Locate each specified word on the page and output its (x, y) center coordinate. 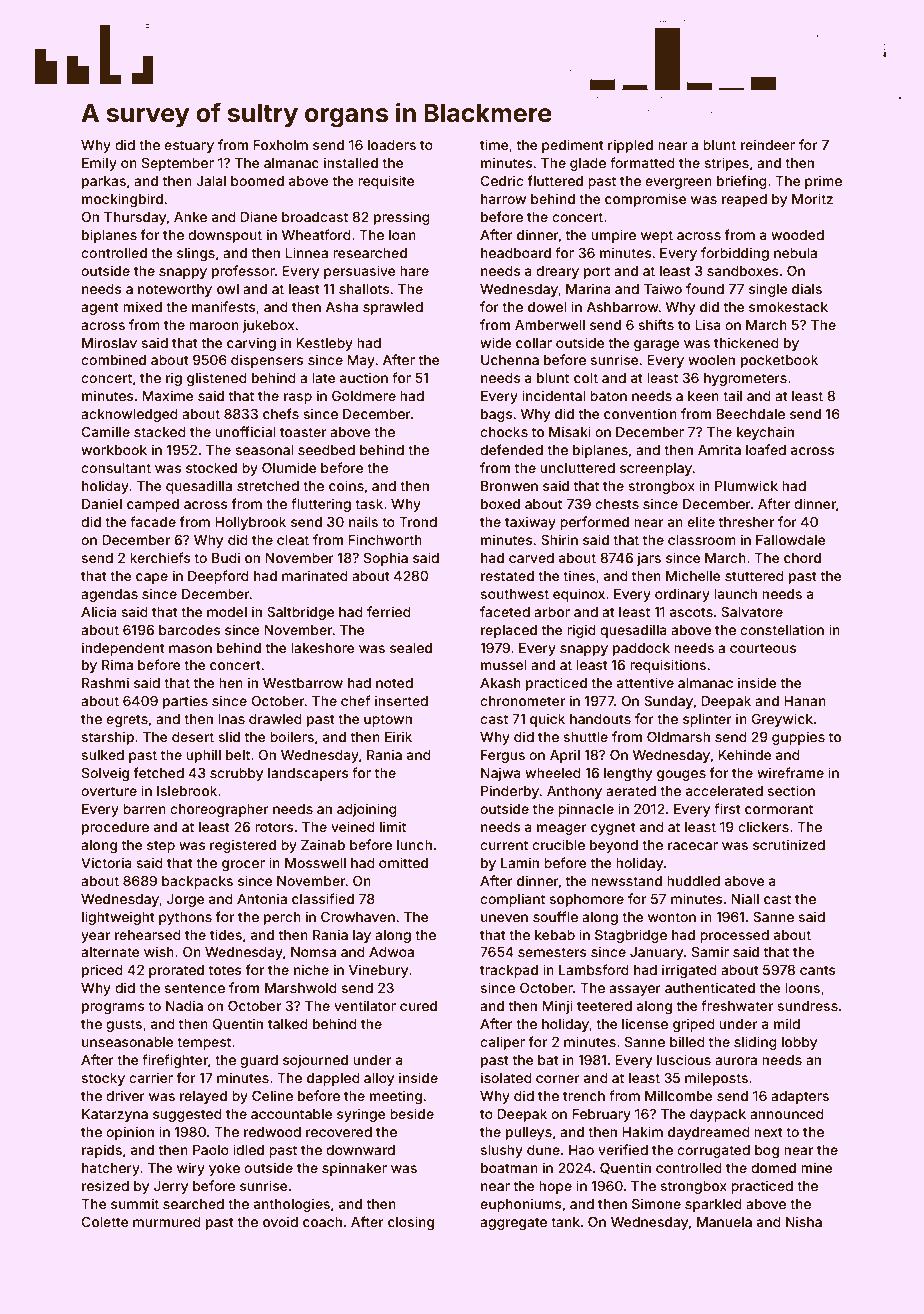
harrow (503, 199)
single (768, 290)
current (504, 845)
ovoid (280, 1221)
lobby (799, 1043)
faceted (505, 611)
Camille (105, 431)
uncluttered (577, 468)
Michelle (693, 575)
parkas (104, 182)
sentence (194, 988)
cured (418, 1006)
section (791, 790)
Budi (226, 557)
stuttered (754, 576)
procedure (115, 828)
